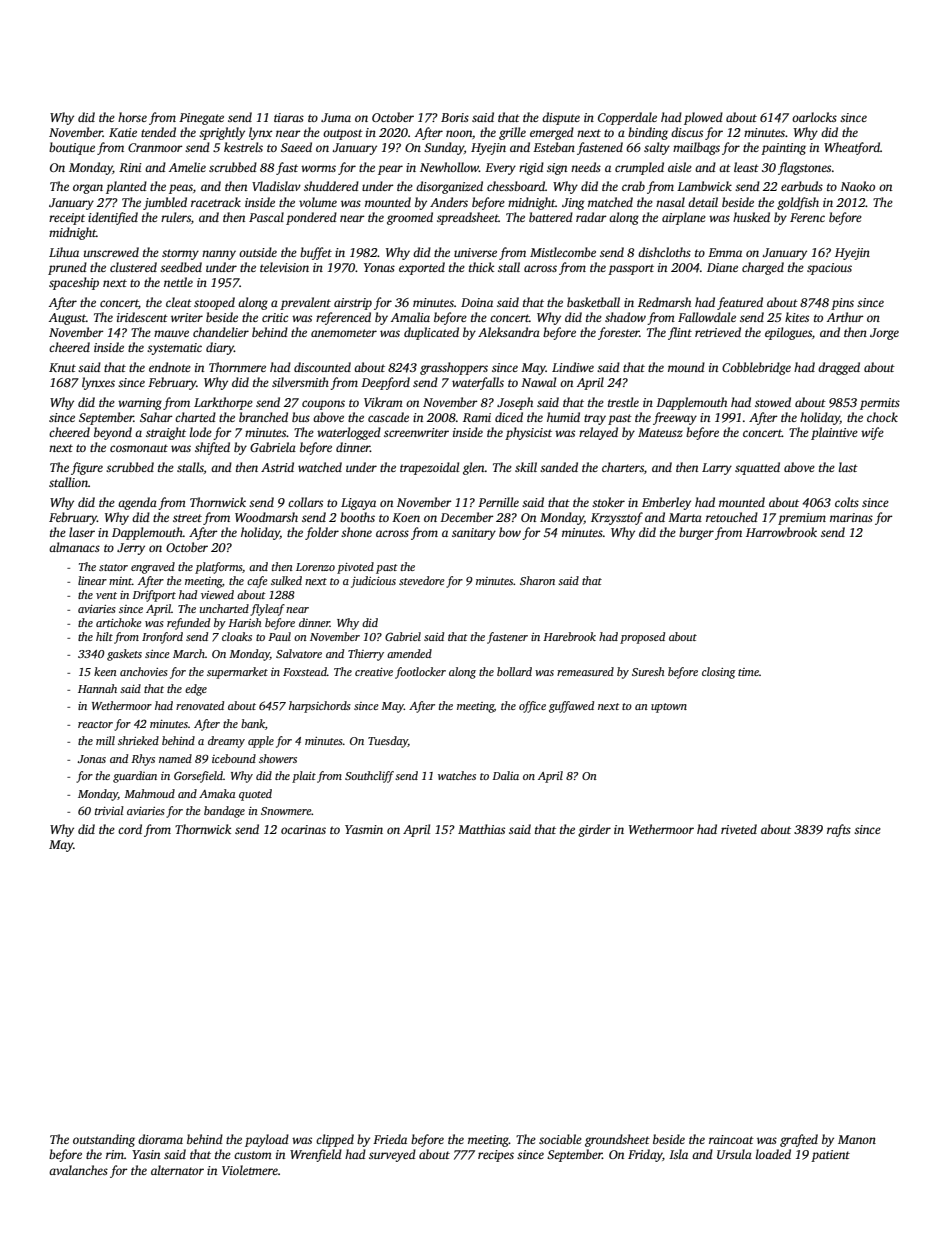  I want to click on pins, so click(842, 304).
